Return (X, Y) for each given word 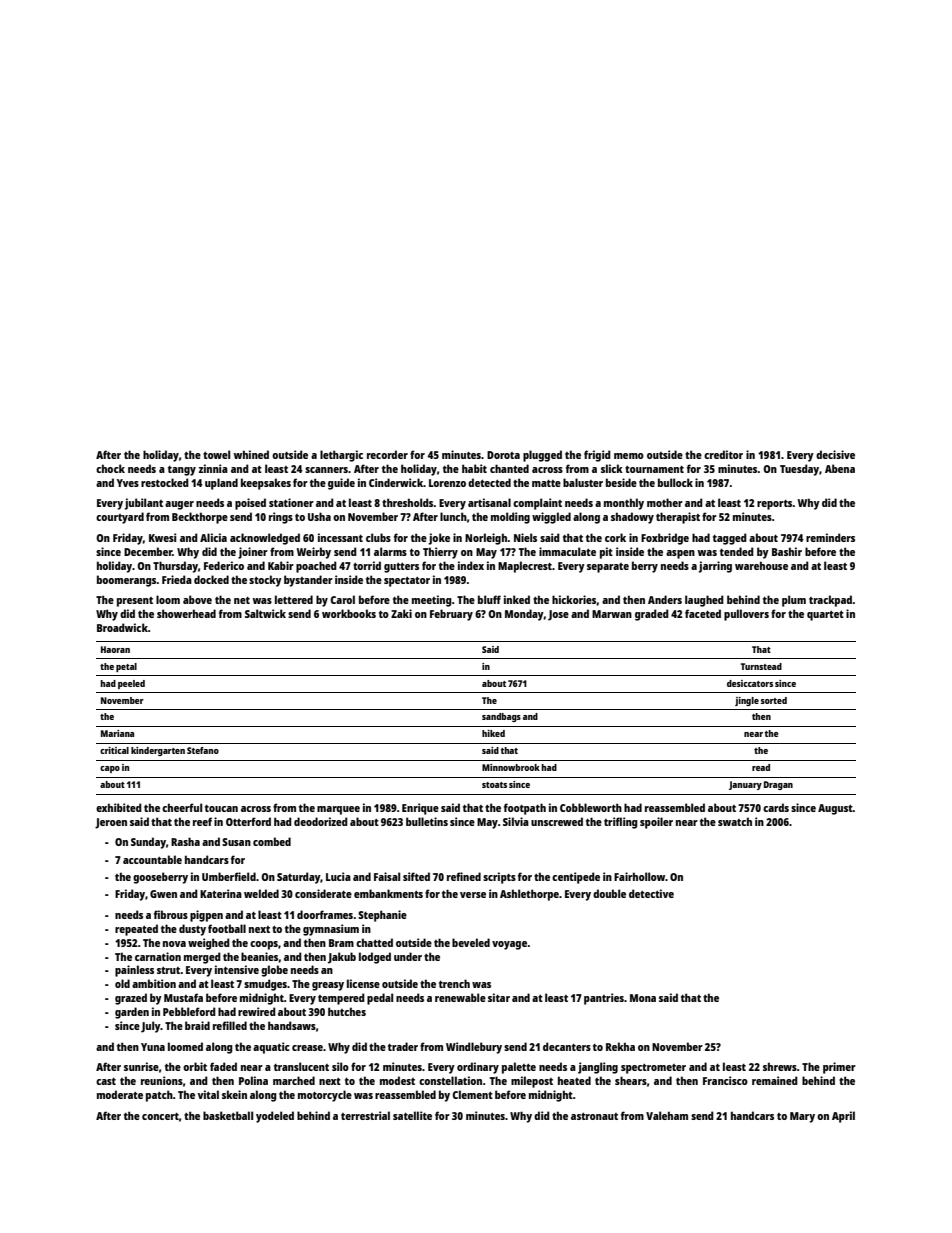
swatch (735, 821)
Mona (643, 998)
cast (106, 1081)
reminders (830, 537)
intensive (237, 969)
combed (272, 841)
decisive (835, 454)
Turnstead (761, 666)
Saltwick (265, 613)
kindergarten (158, 751)
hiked (493, 733)
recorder (387, 454)
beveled (471, 942)
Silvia (516, 821)
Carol (342, 599)
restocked (165, 482)
